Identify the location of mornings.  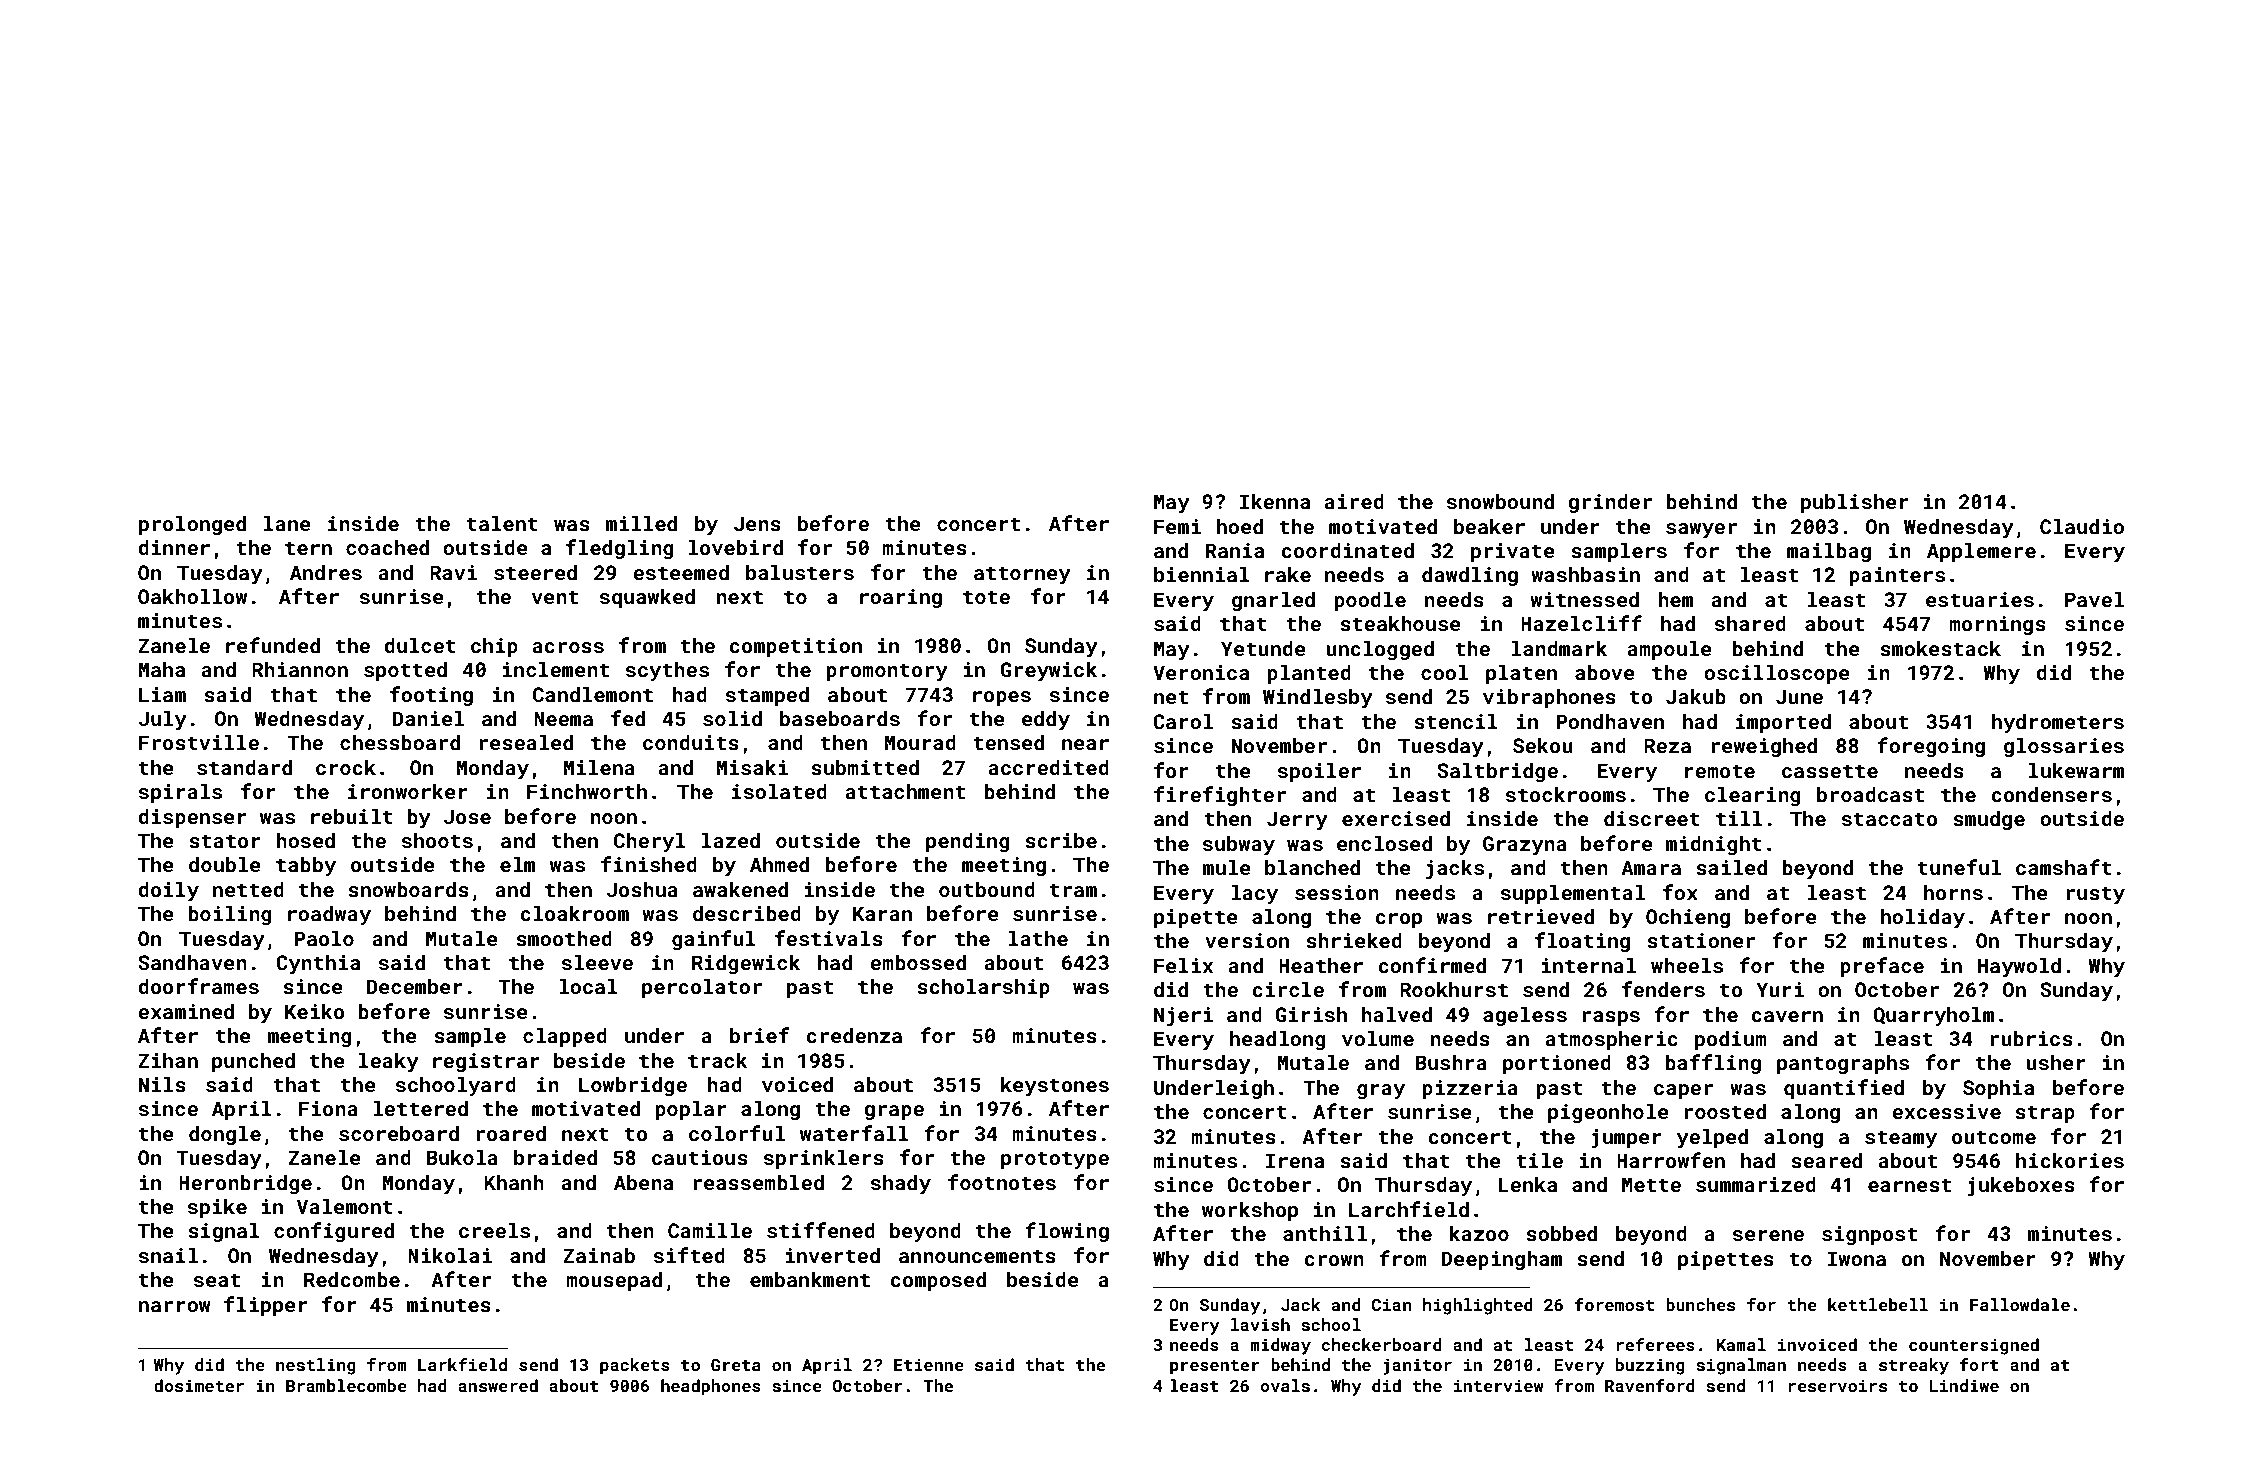
(1997, 625).
